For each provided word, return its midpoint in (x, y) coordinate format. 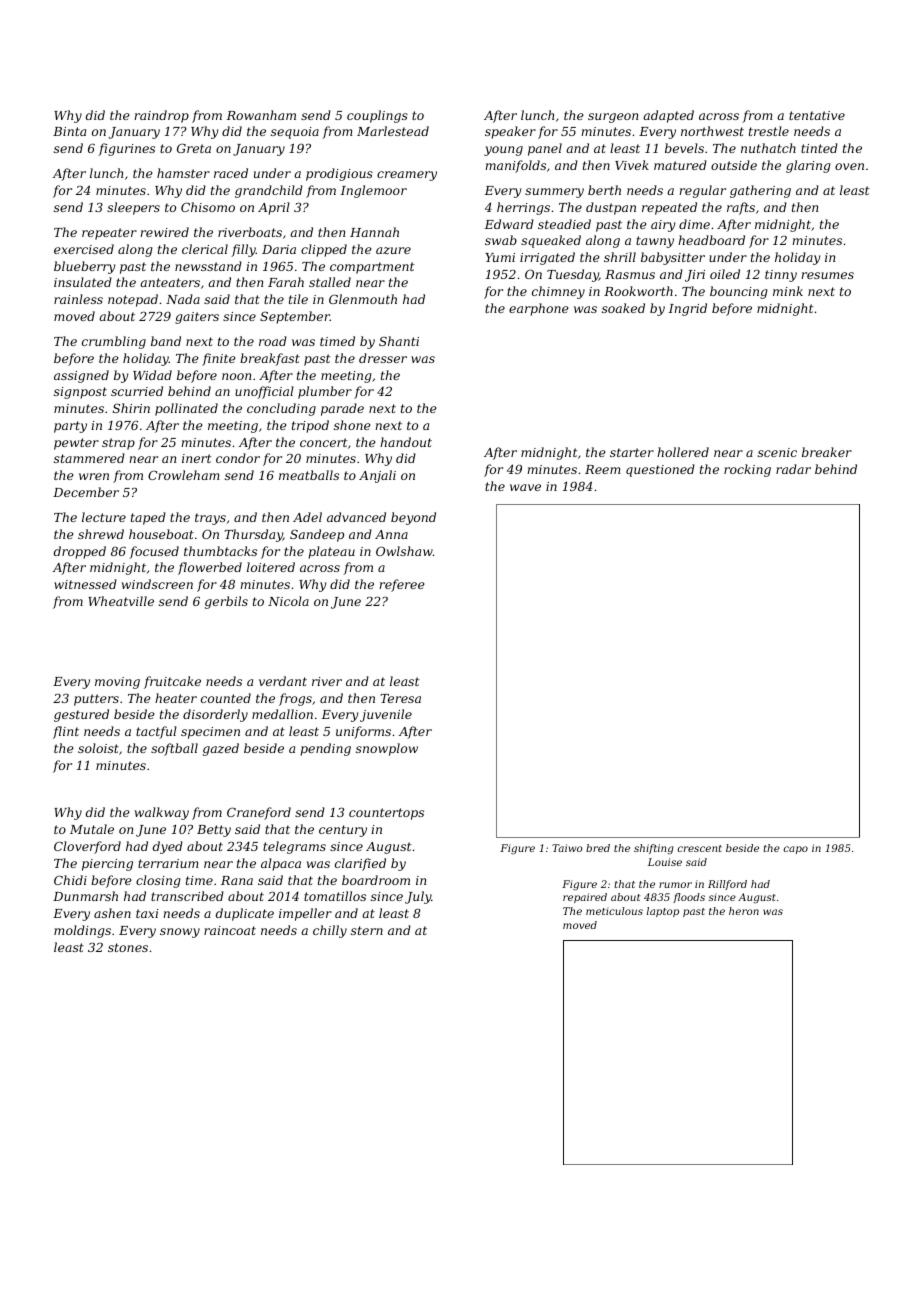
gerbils (226, 602)
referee (402, 585)
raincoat (230, 930)
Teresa (400, 698)
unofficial (264, 392)
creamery (407, 176)
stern (367, 930)
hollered (683, 452)
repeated (669, 208)
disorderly (215, 715)
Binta (69, 131)
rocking (747, 470)
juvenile (386, 715)
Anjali (377, 476)
